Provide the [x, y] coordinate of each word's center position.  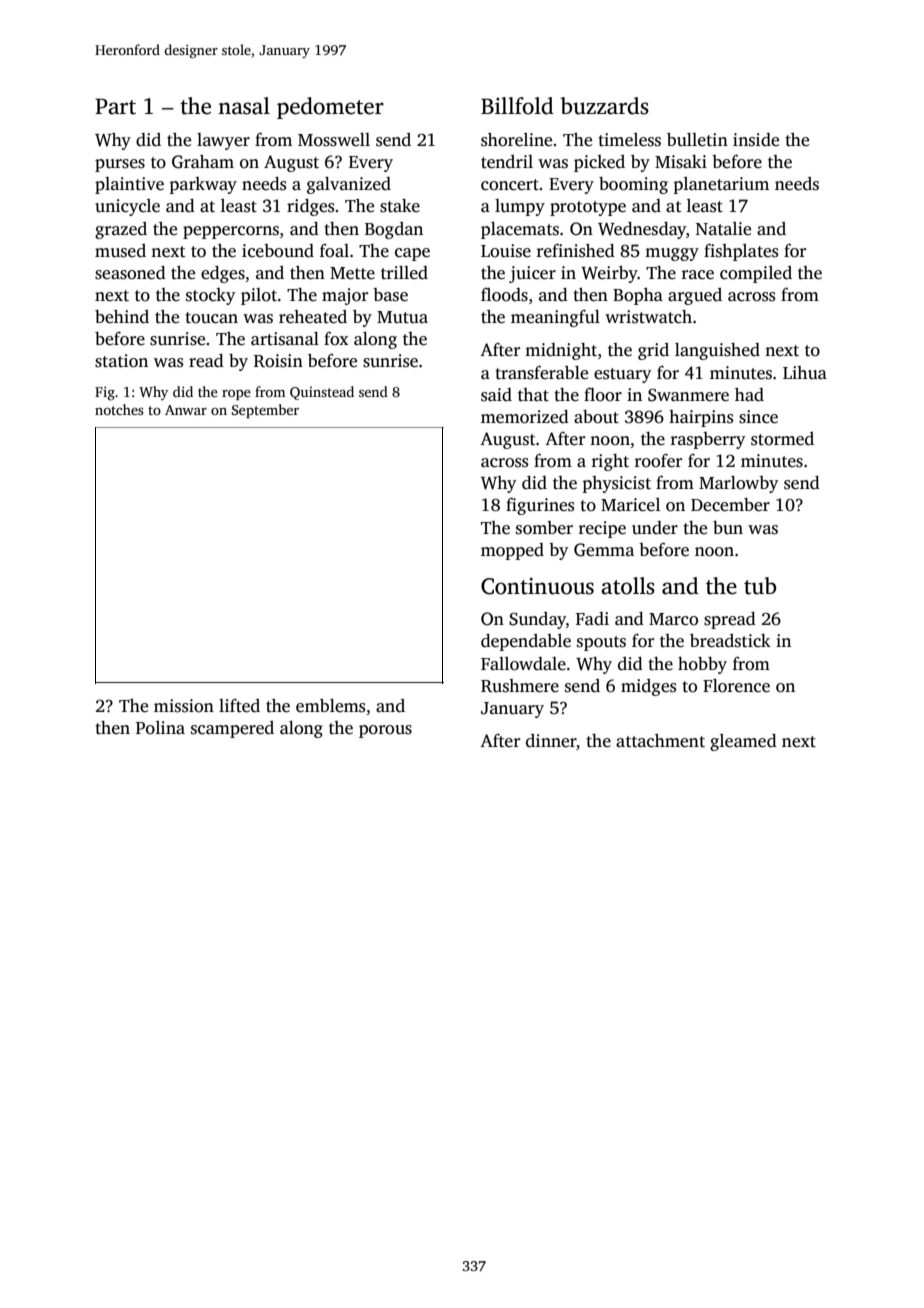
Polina [160, 728]
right [610, 462]
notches [119, 409]
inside [756, 140]
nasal [244, 106]
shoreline [516, 140]
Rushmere [520, 686]
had [749, 394]
